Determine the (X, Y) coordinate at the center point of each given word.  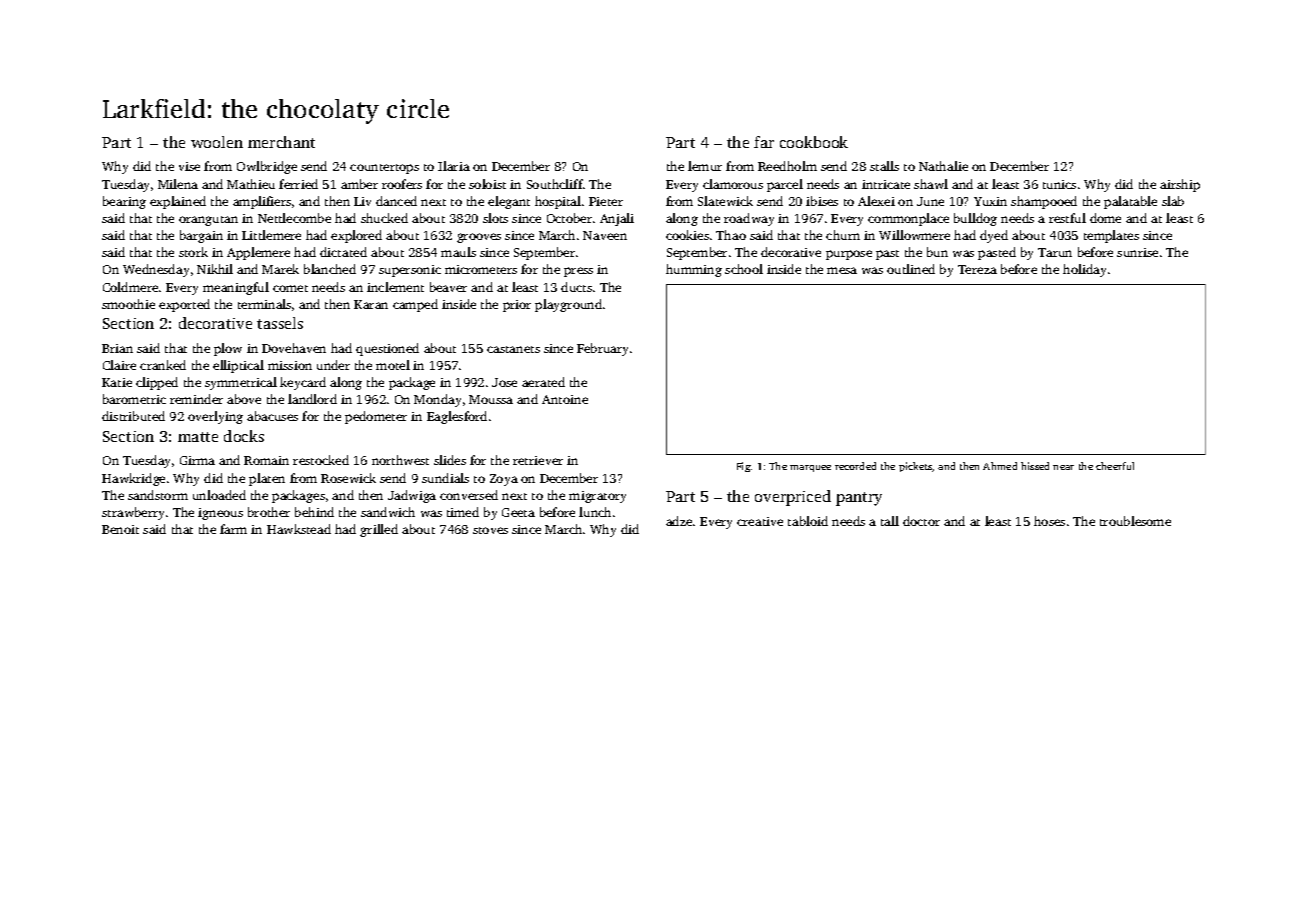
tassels (280, 323)
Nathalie (943, 166)
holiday (1084, 270)
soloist (487, 184)
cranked (163, 365)
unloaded (219, 495)
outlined (911, 269)
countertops (384, 169)
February (602, 349)
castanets (513, 349)
